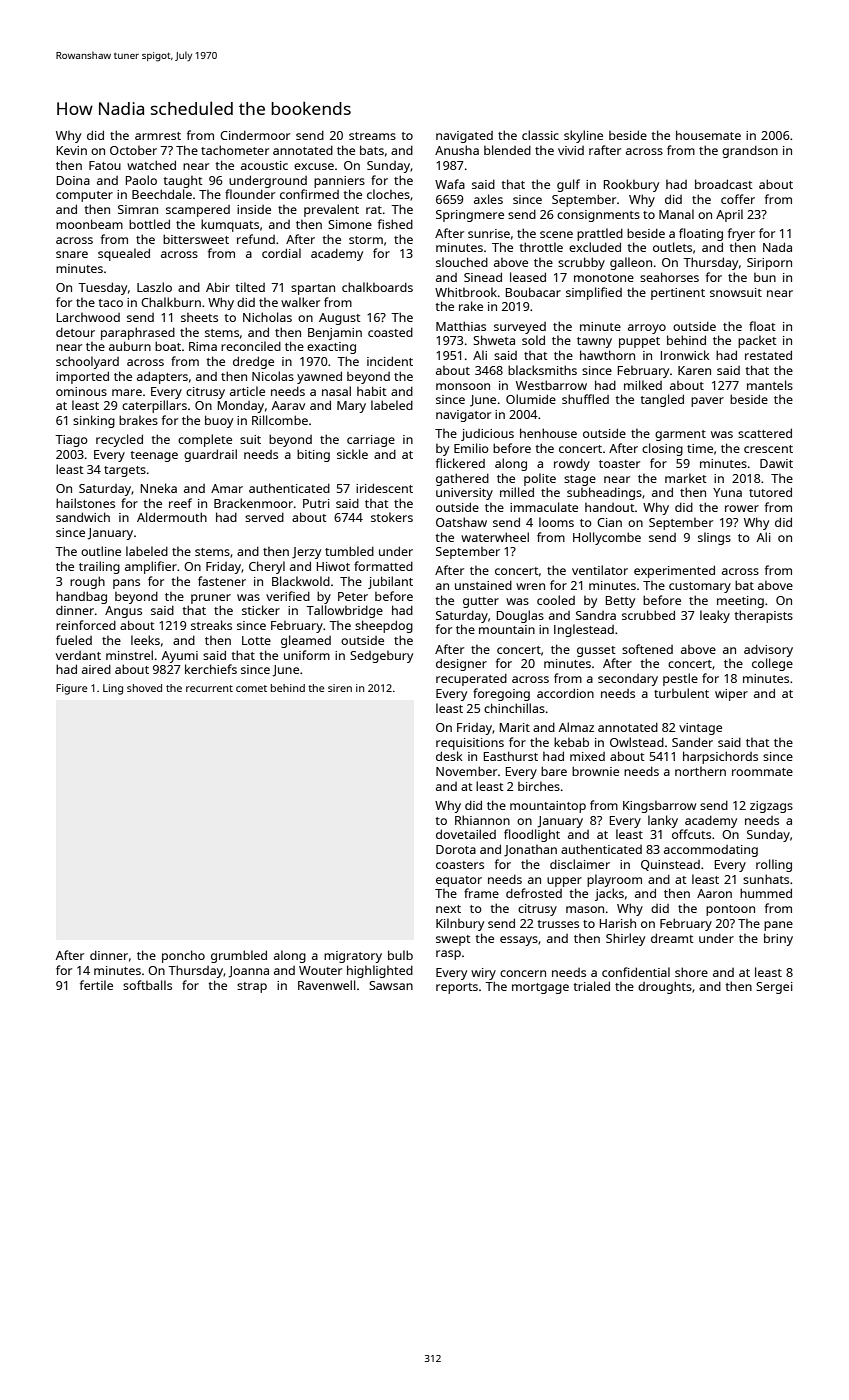 Image resolution: width=849 pixels, height=1400 pixels. I want to click on paver, so click(707, 402).
